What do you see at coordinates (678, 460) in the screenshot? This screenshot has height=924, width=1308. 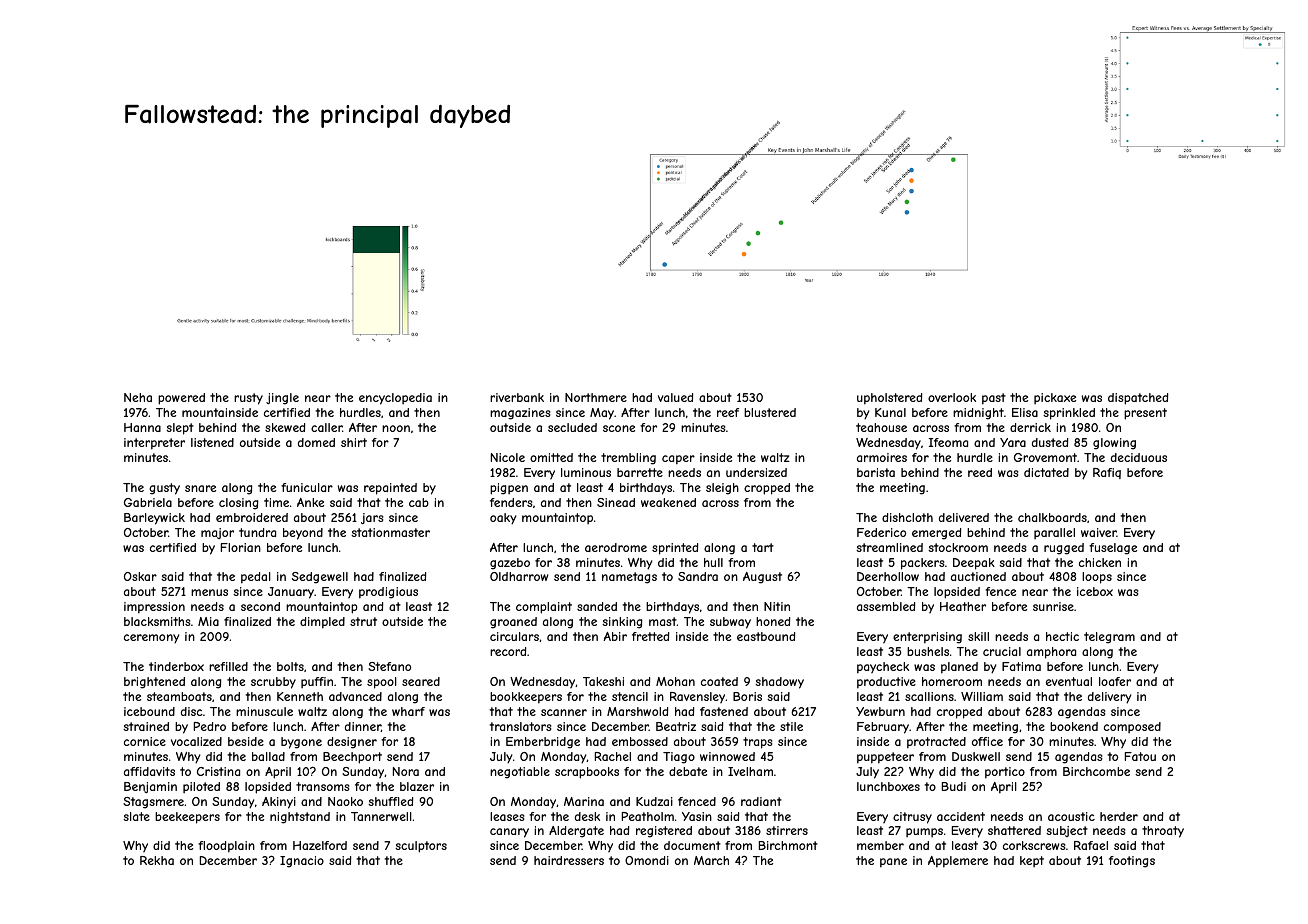 I see `caper` at bounding box center [678, 460].
